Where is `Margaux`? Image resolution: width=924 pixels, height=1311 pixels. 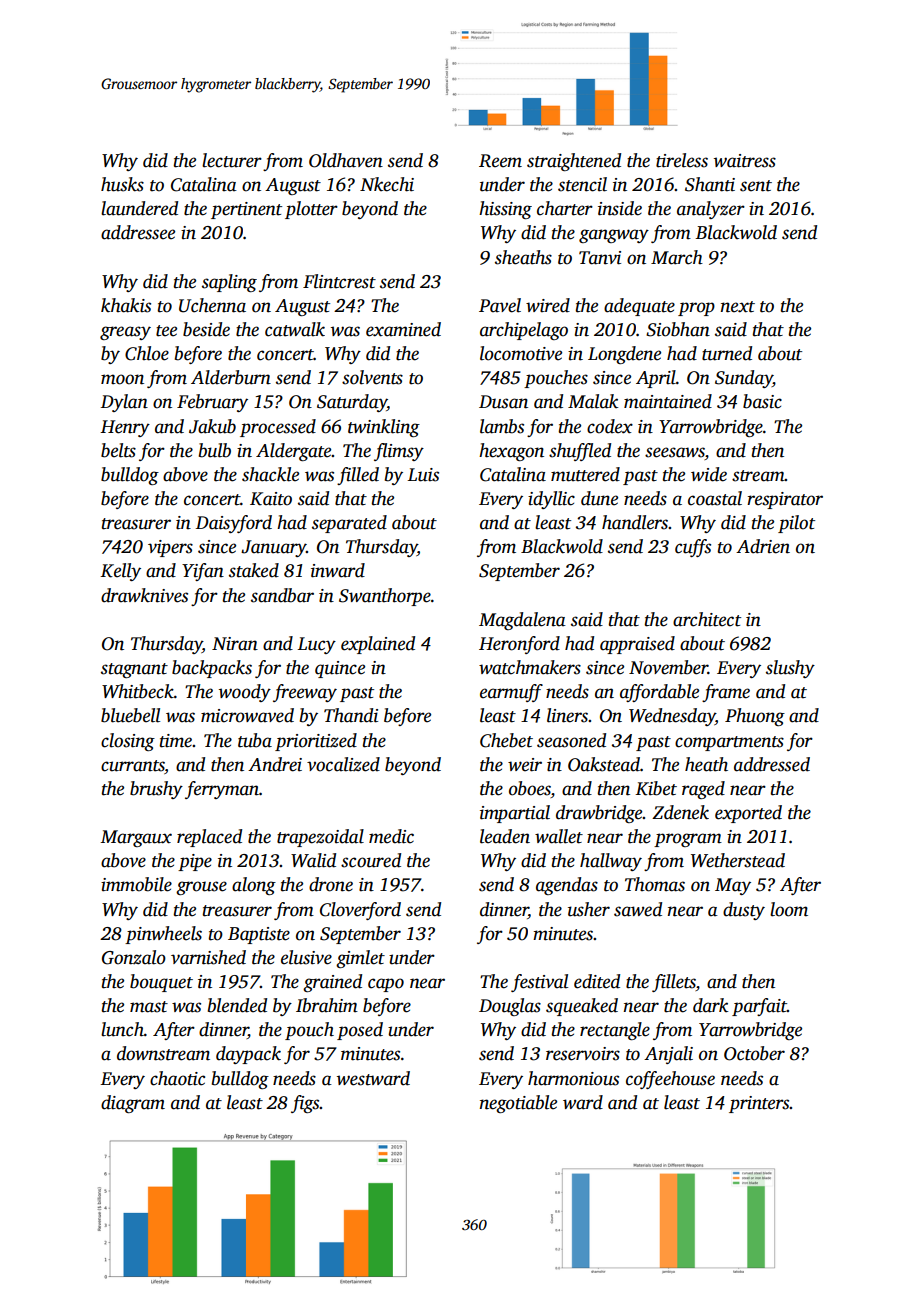 Margaux is located at coordinates (136, 838).
